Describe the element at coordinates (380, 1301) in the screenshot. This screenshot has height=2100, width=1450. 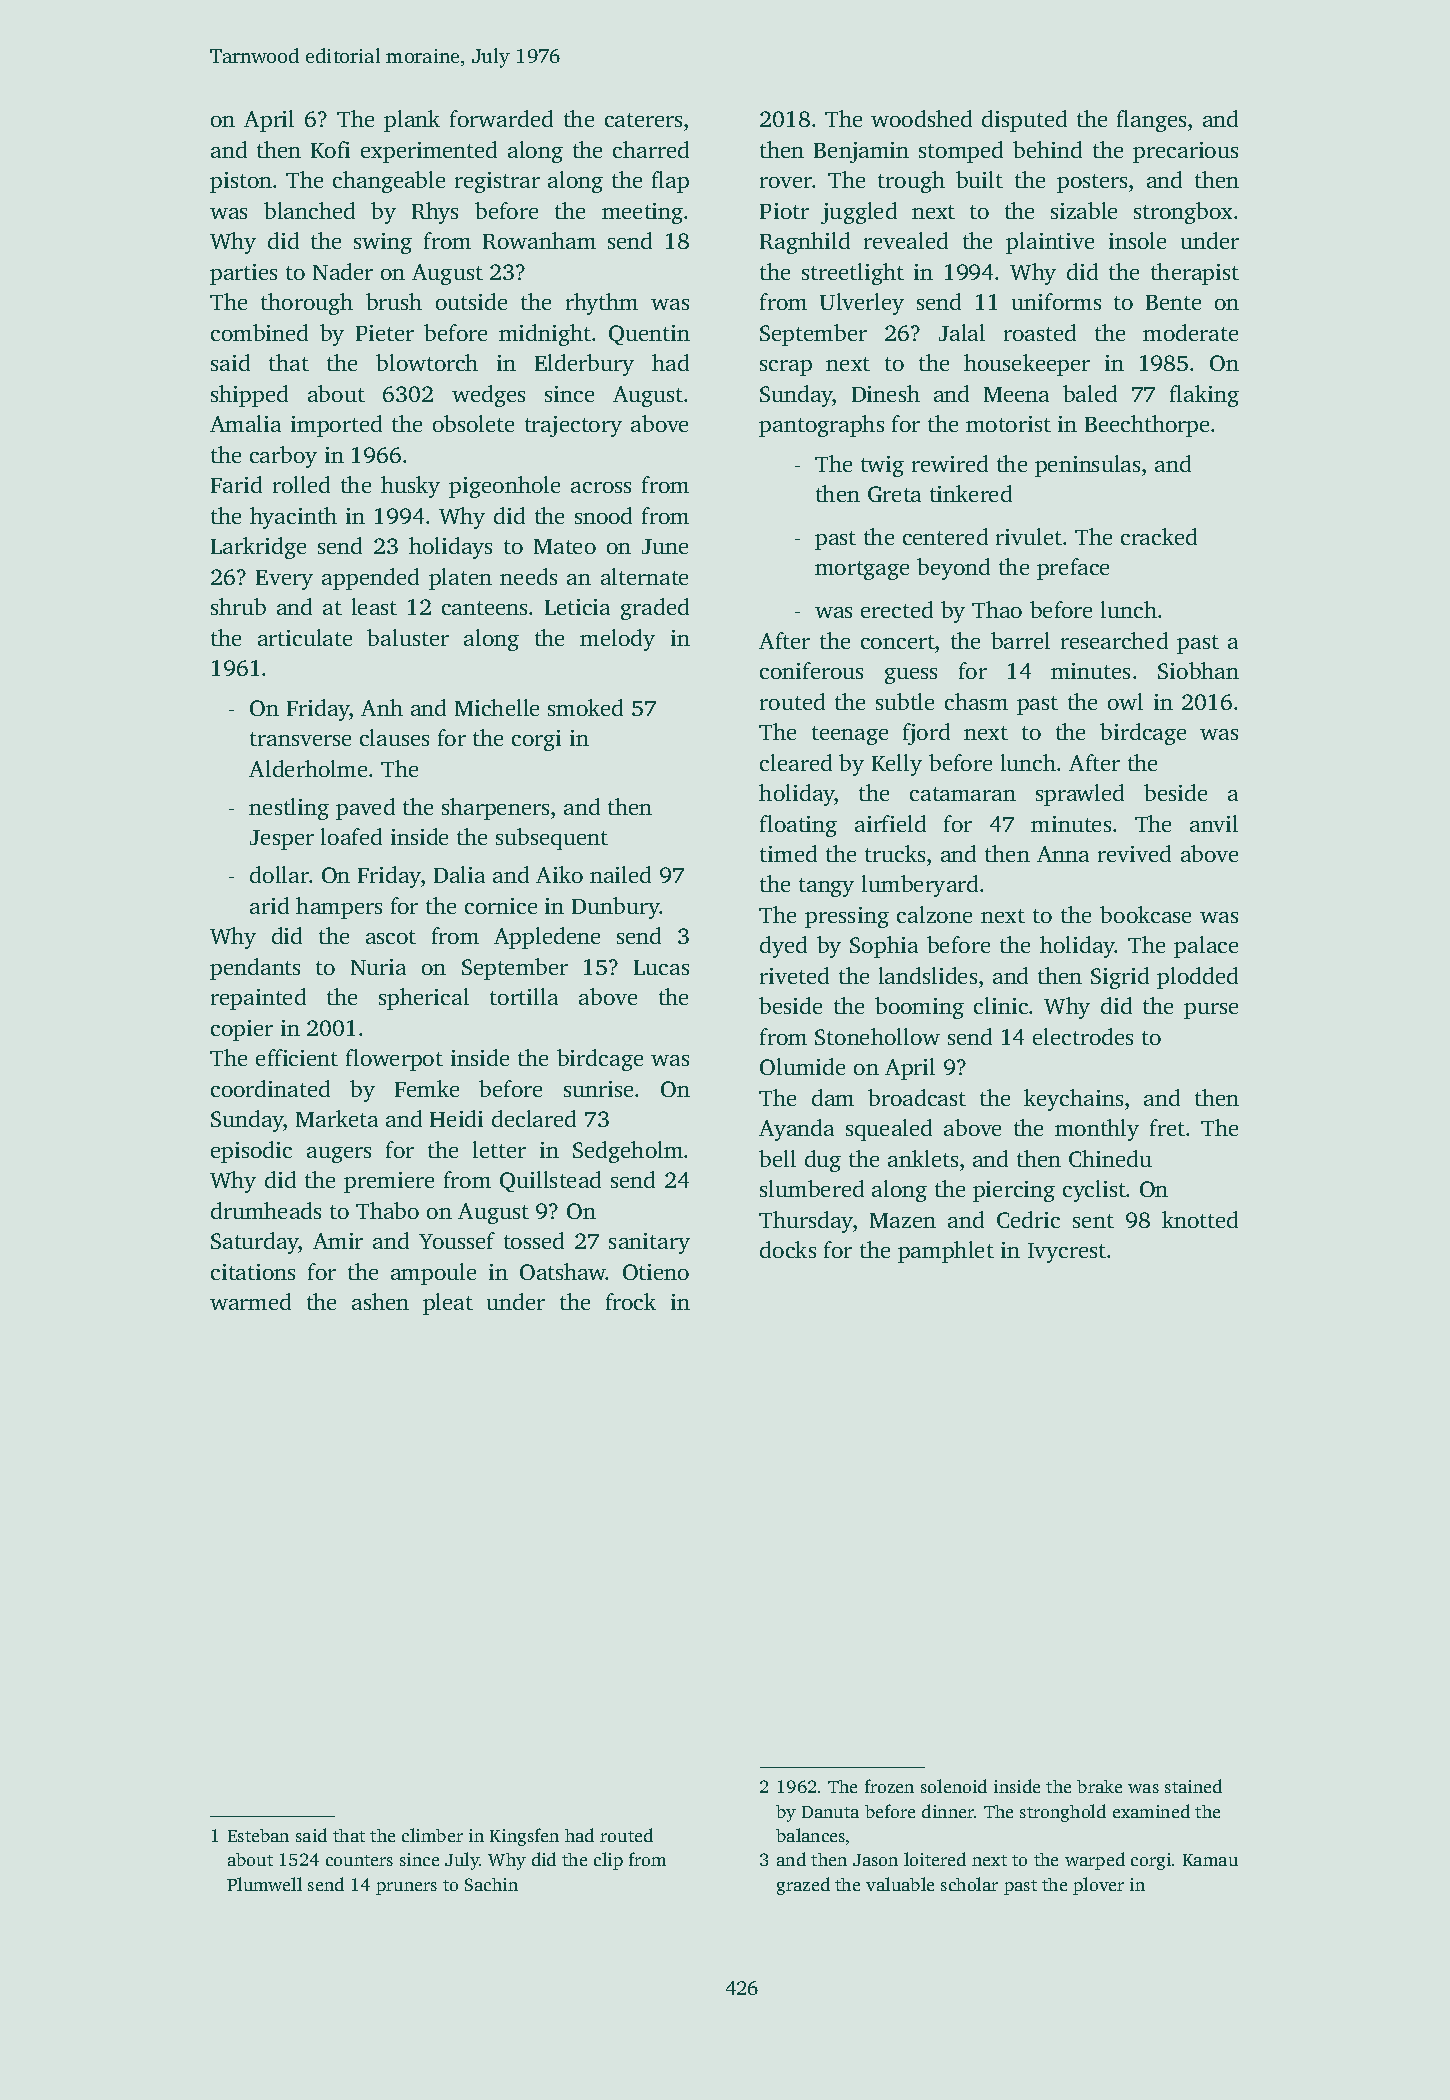
I see `ashen` at that location.
